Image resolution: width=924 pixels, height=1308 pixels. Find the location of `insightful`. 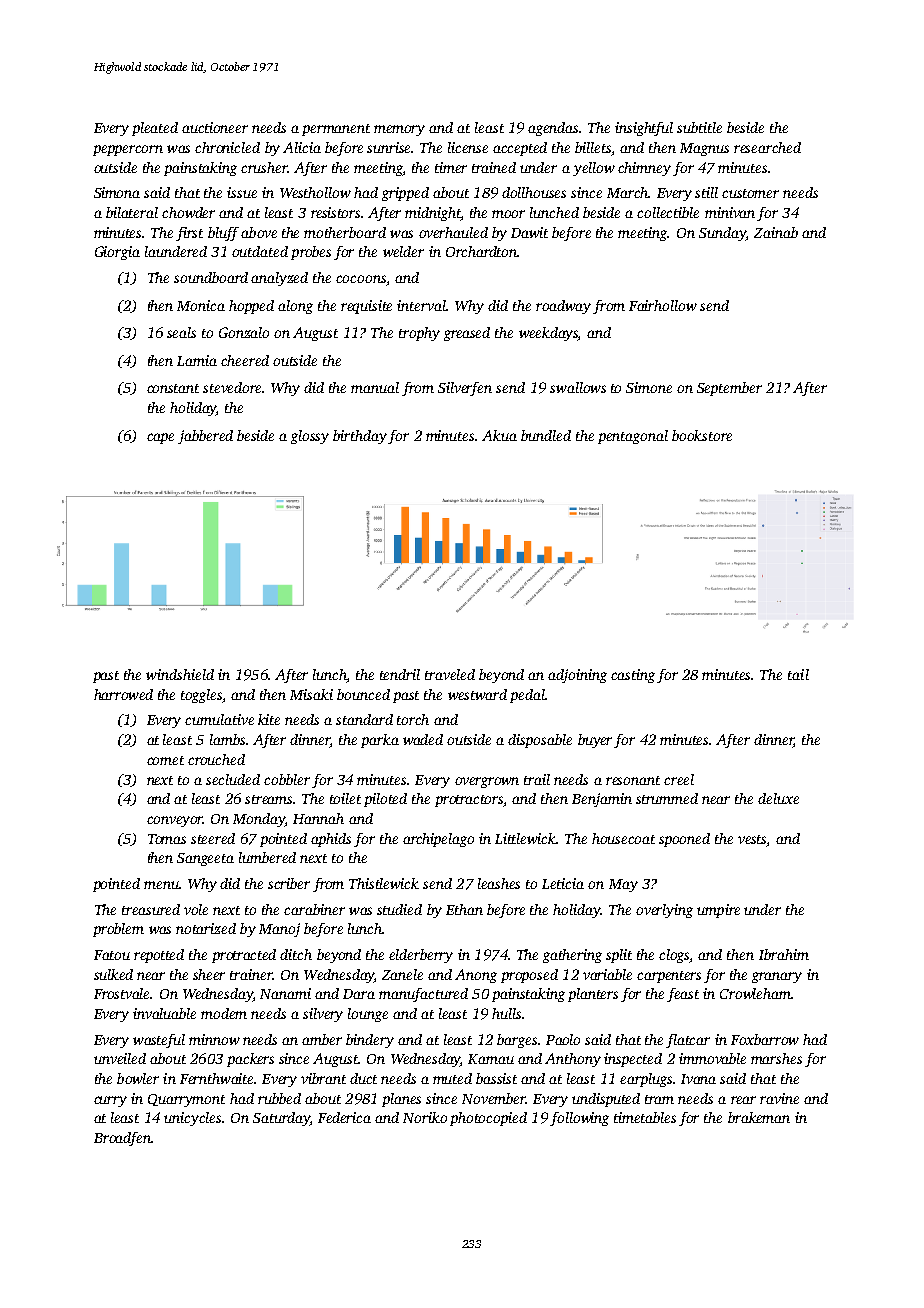

insightful is located at coordinates (644, 129).
